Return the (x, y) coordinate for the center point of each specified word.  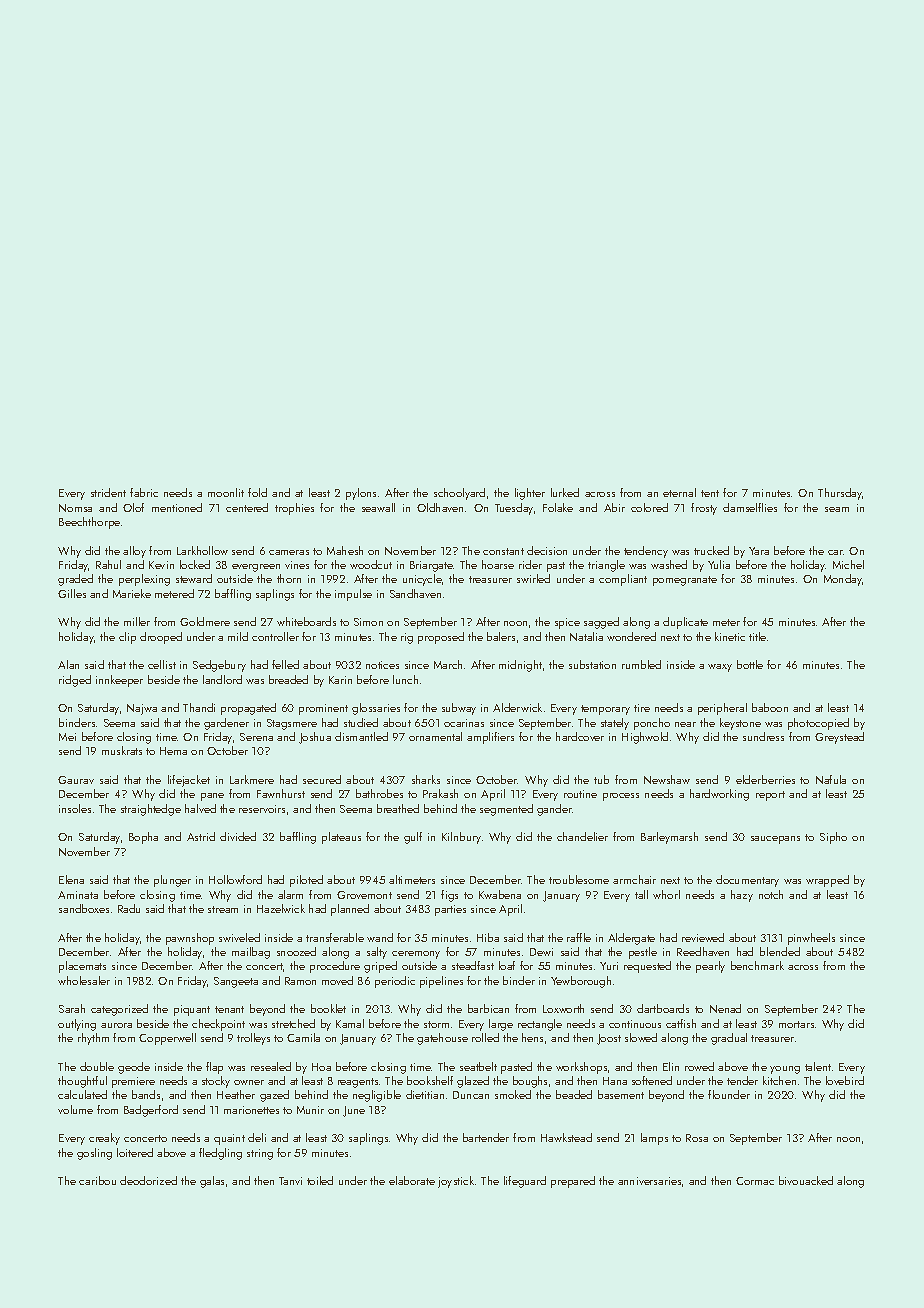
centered (247, 507)
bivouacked (806, 1180)
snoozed (296, 951)
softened (652, 1080)
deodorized (148, 1180)
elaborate (412, 1180)
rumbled (641, 664)
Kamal (350, 1023)
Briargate (431, 566)
